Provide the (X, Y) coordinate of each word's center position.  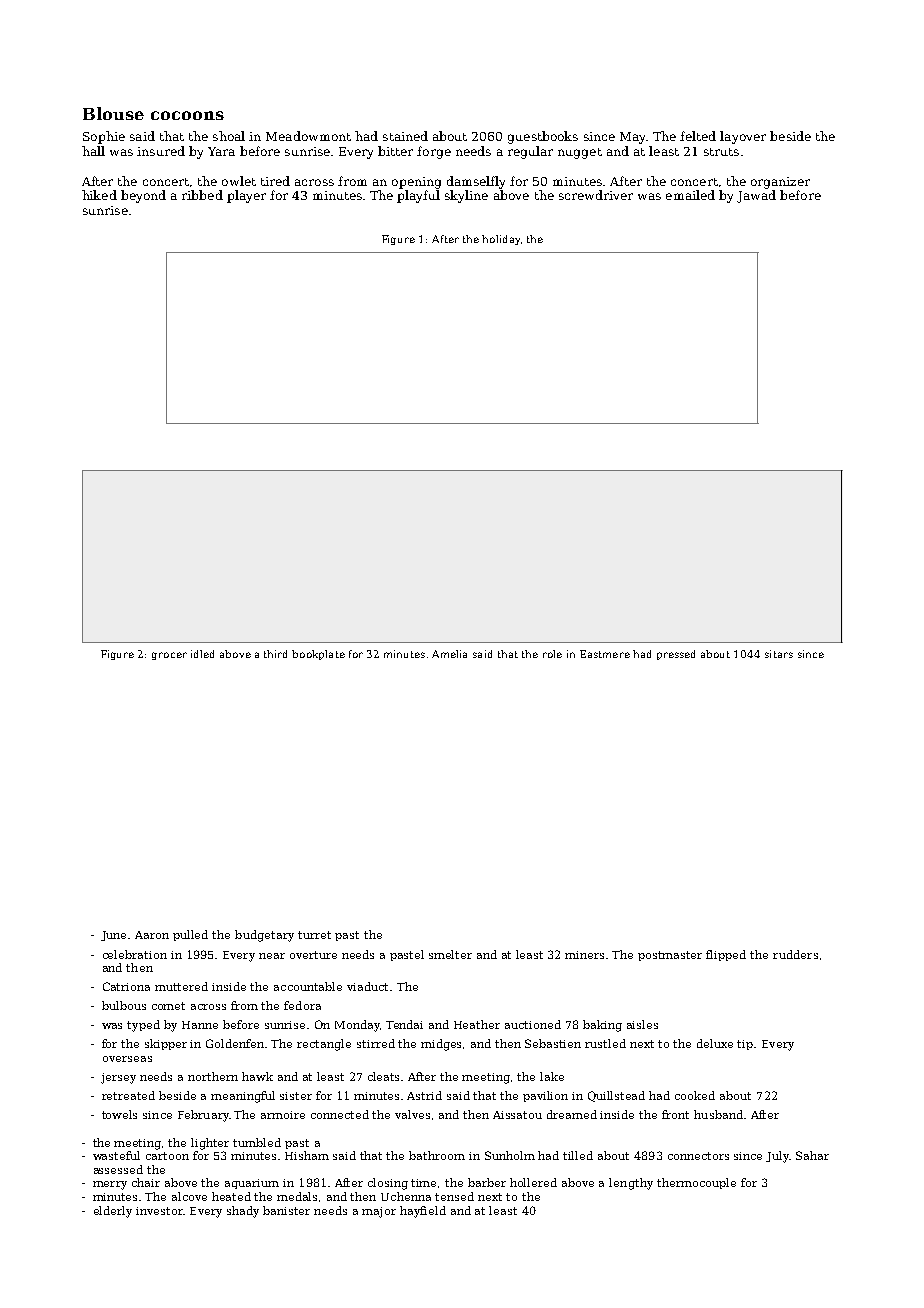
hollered (533, 1182)
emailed (690, 195)
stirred (376, 1043)
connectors (698, 1156)
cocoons (187, 115)
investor (159, 1211)
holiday (501, 240)
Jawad (756, 196)
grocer (169, 656)
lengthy (631, 1184)
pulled (190, 935)
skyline (466, 196)
